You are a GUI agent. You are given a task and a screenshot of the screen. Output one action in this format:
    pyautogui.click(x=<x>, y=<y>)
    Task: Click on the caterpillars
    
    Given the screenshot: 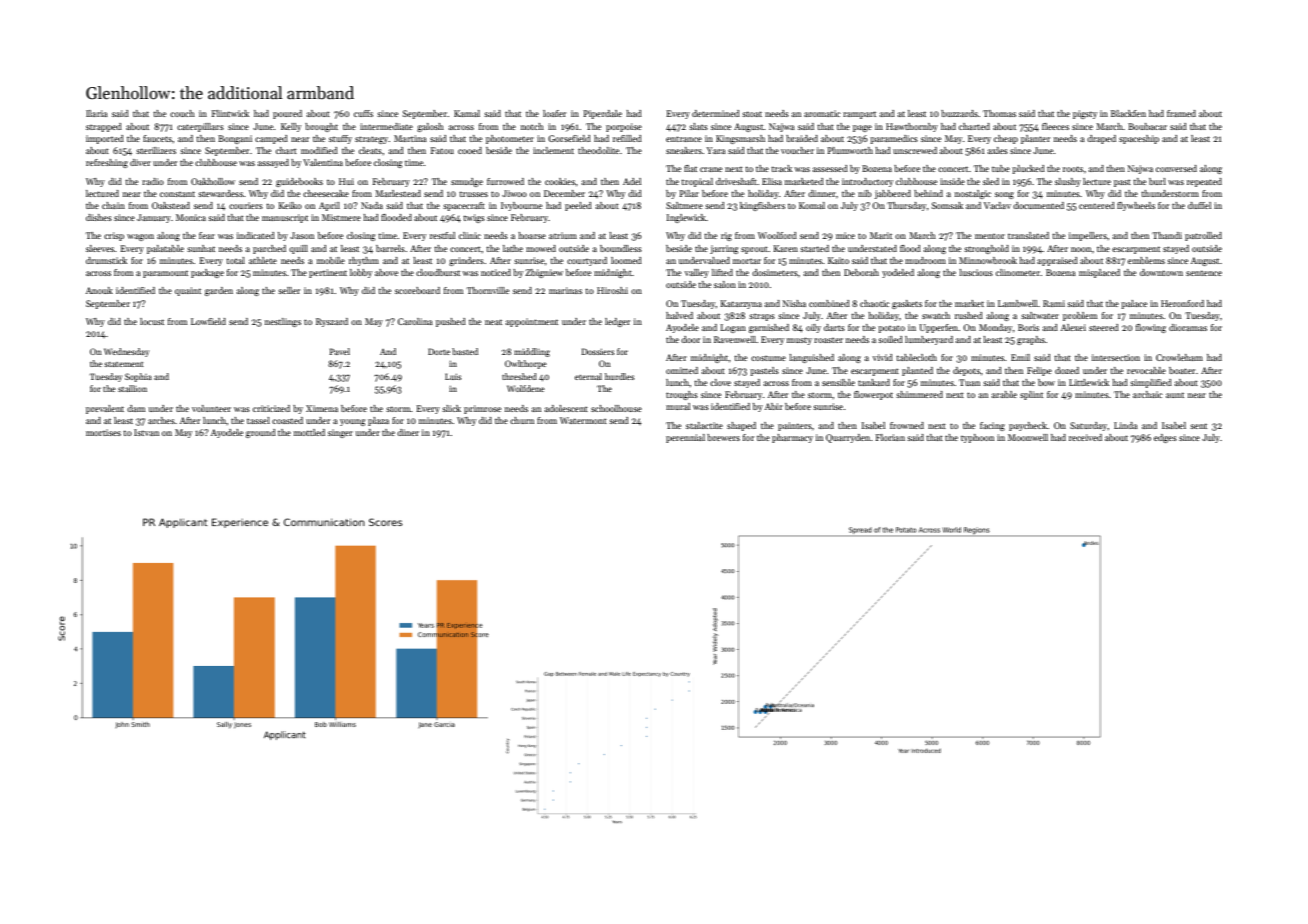 What is the action you would take?
    pyautogui.click(x=200, y=127)
